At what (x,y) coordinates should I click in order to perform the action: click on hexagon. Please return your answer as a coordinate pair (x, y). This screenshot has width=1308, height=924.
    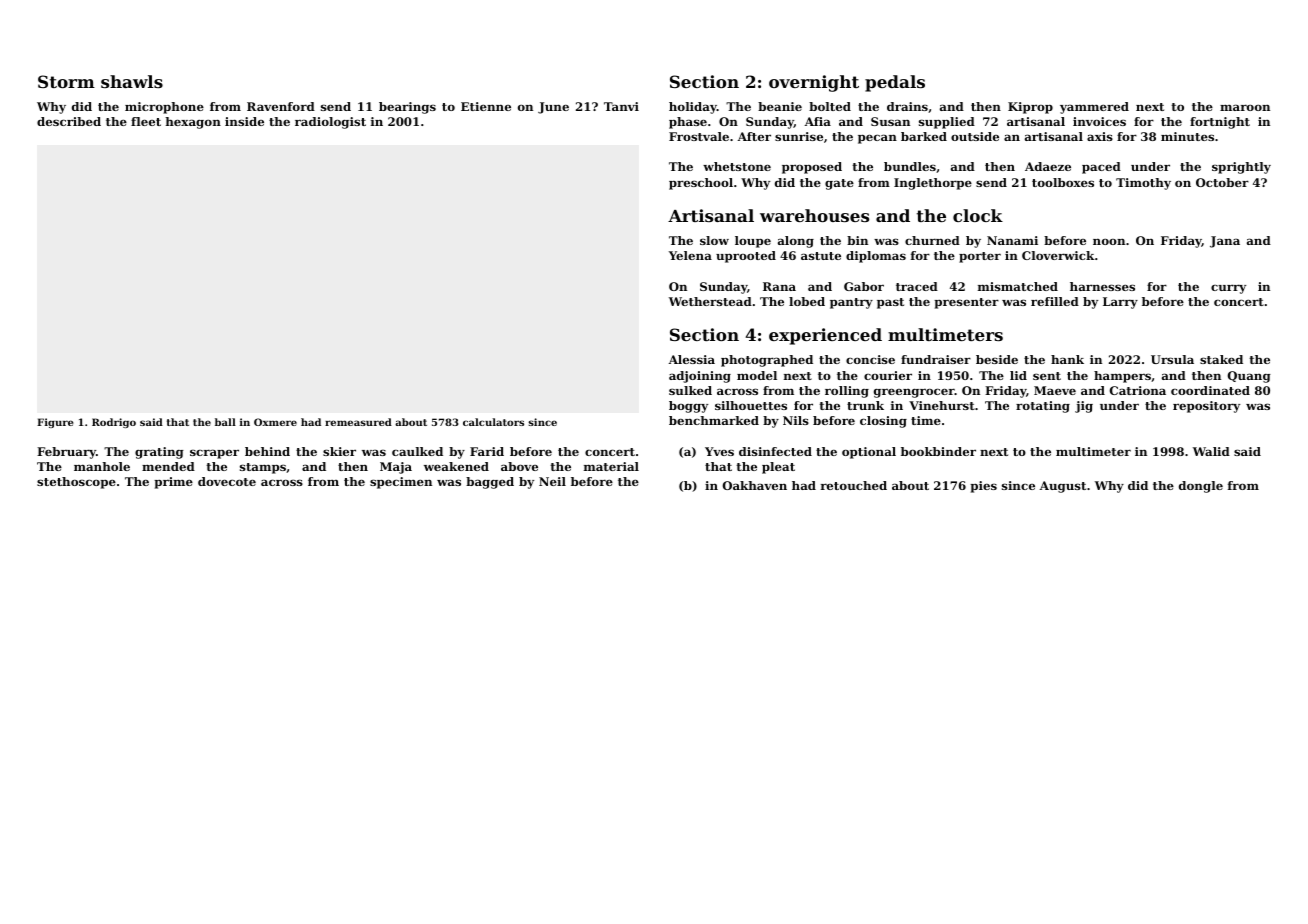
    Looking at the image, I should click on (193, 123).
